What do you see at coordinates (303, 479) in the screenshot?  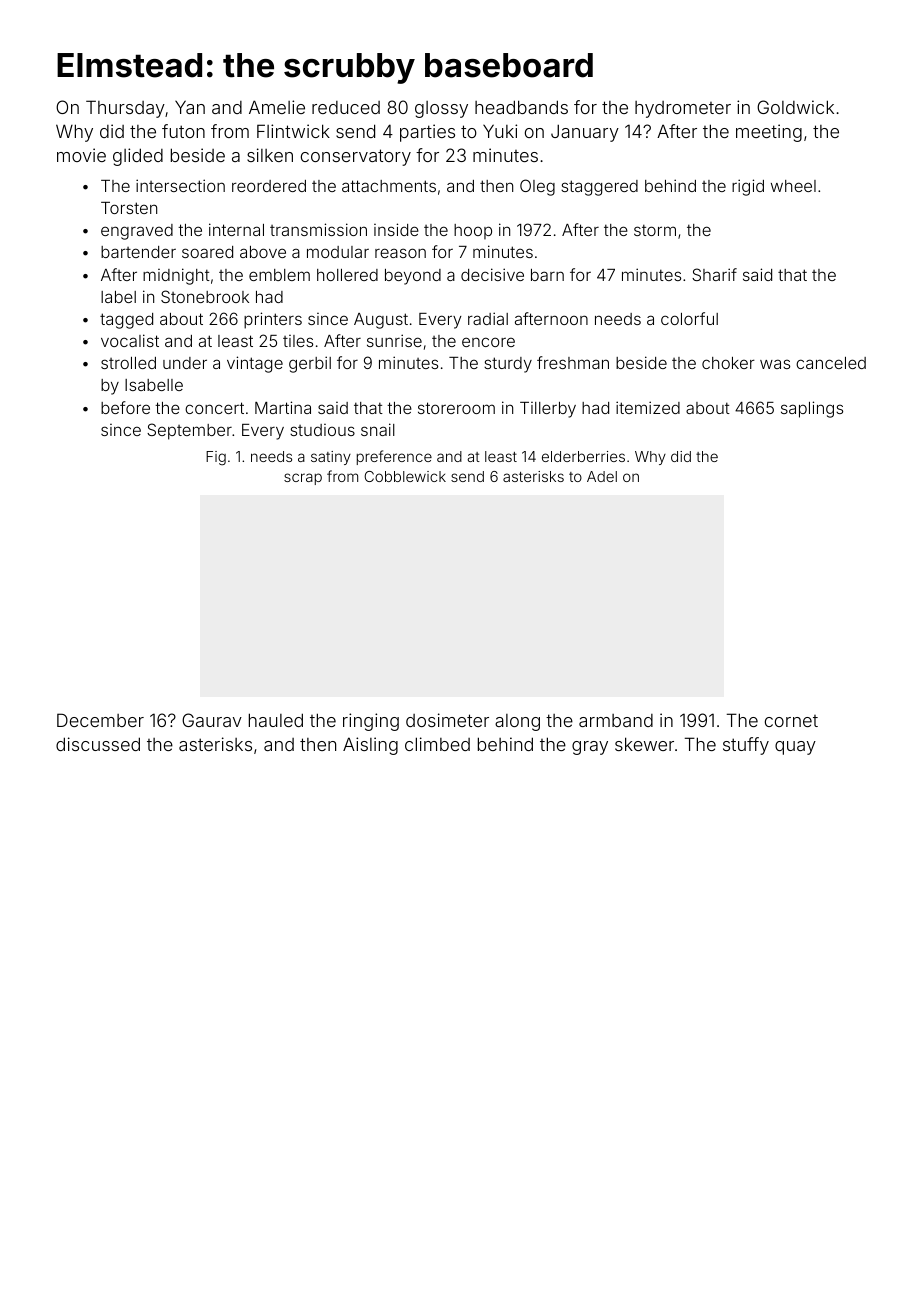 I see `scrap` at bounding box center [303, 479].
